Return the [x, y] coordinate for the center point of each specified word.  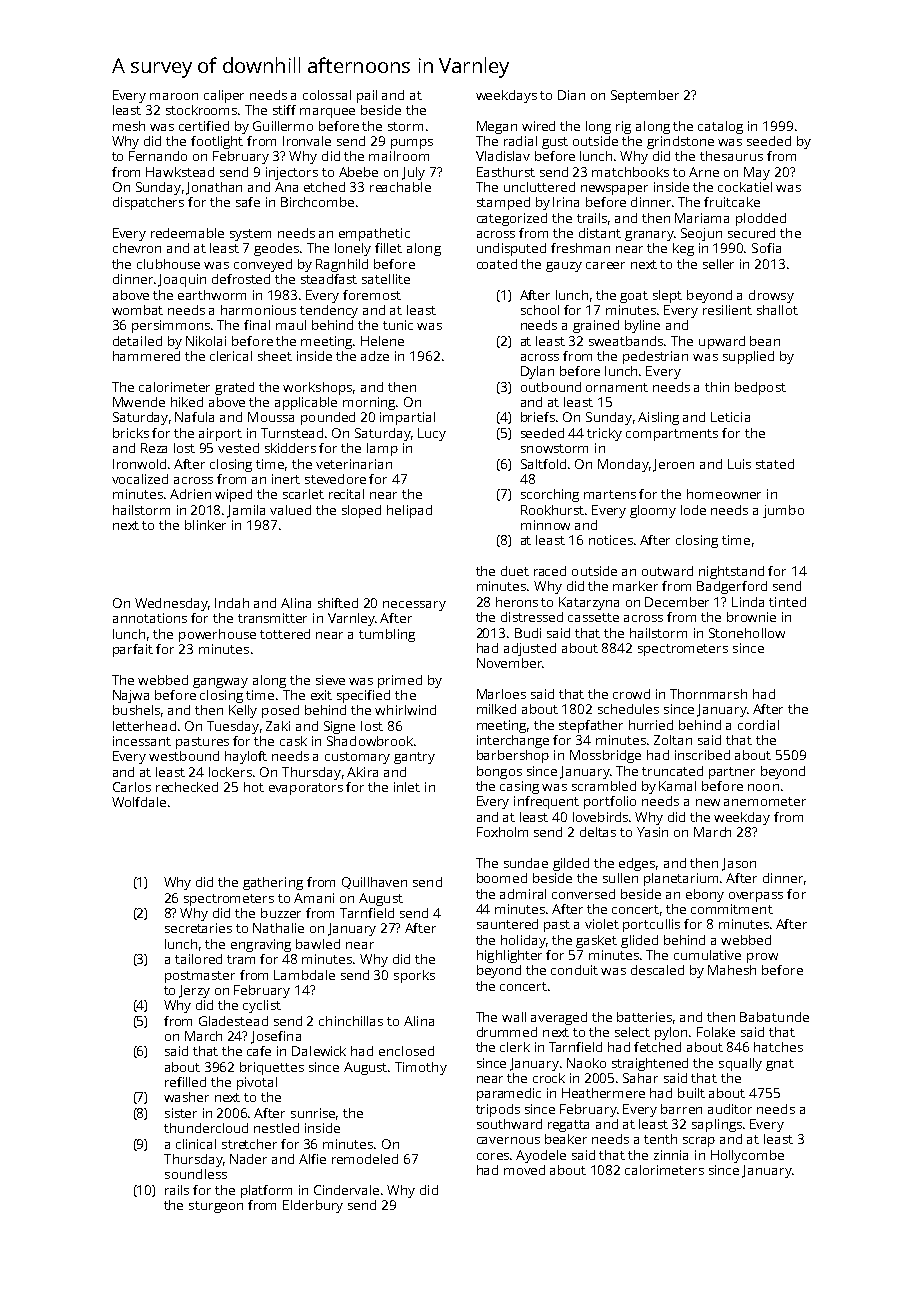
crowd [631, 694]
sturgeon [216, 1207]
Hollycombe [747, 1156]
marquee [327, 113]
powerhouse [217, 635]
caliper [224, 96]
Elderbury [313, 1206]
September [645, 96]
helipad [409, 511]
